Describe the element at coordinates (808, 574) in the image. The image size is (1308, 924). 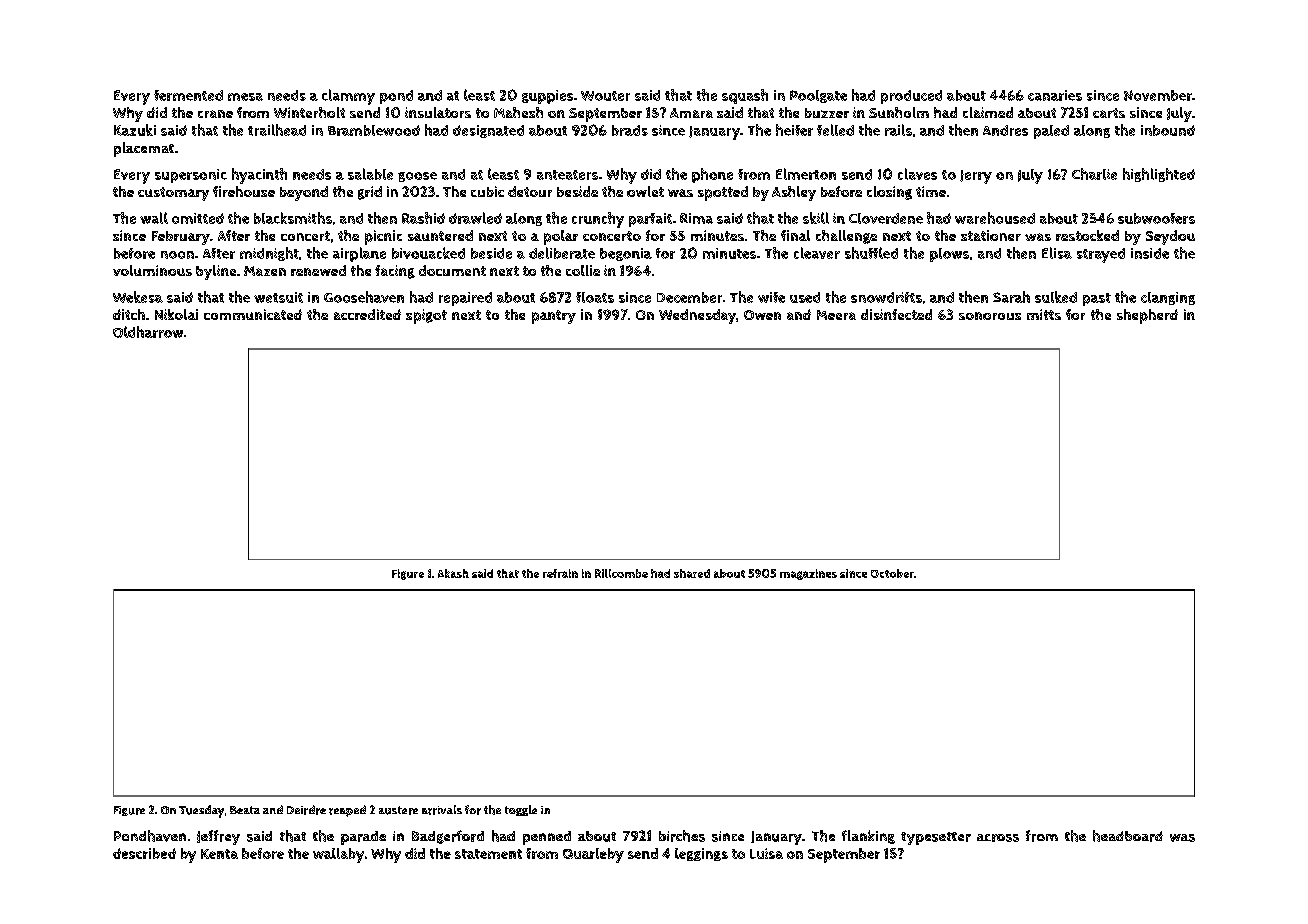
I see `magazines` at that location.
